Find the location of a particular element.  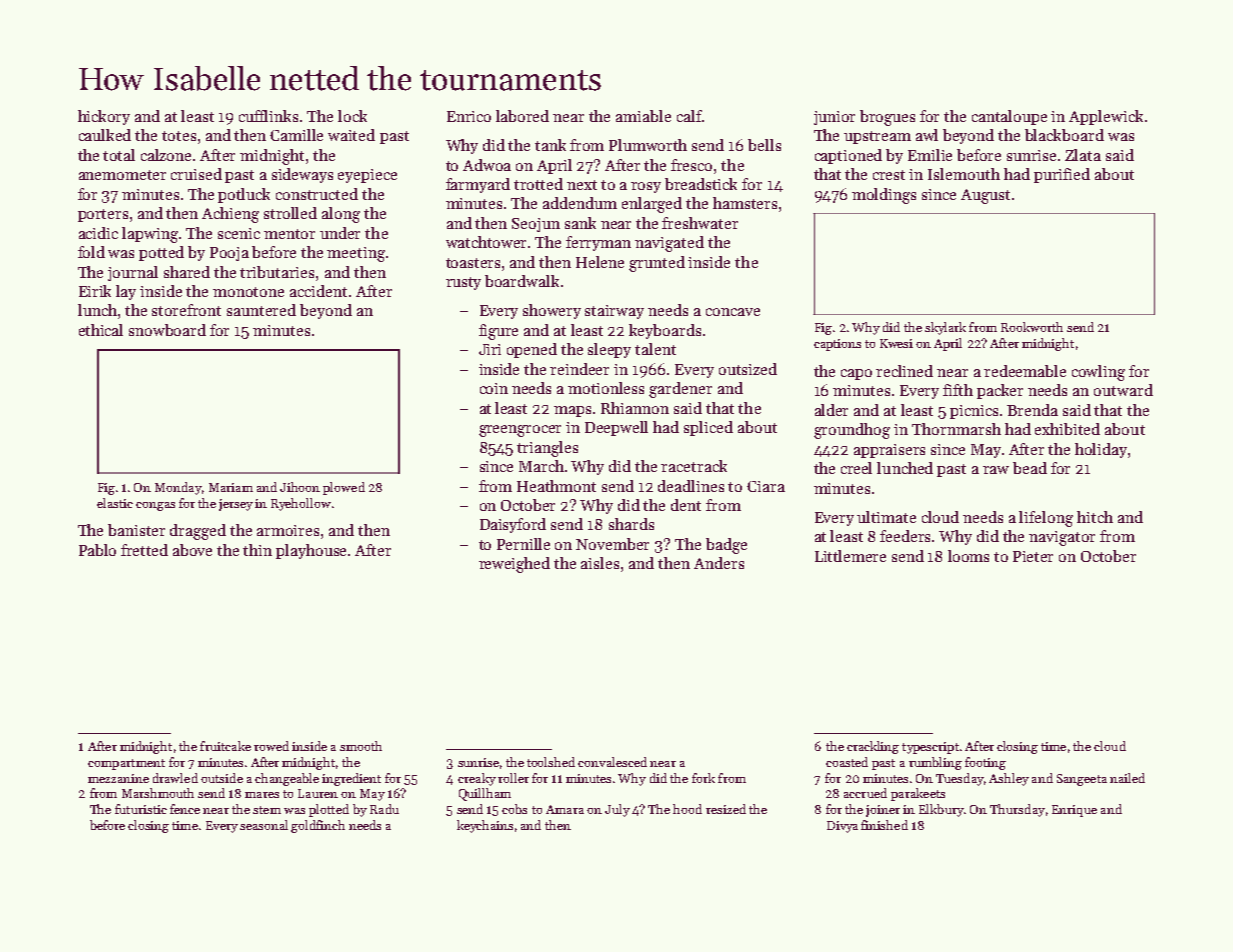

looms is located at coordinates (968, 556).
